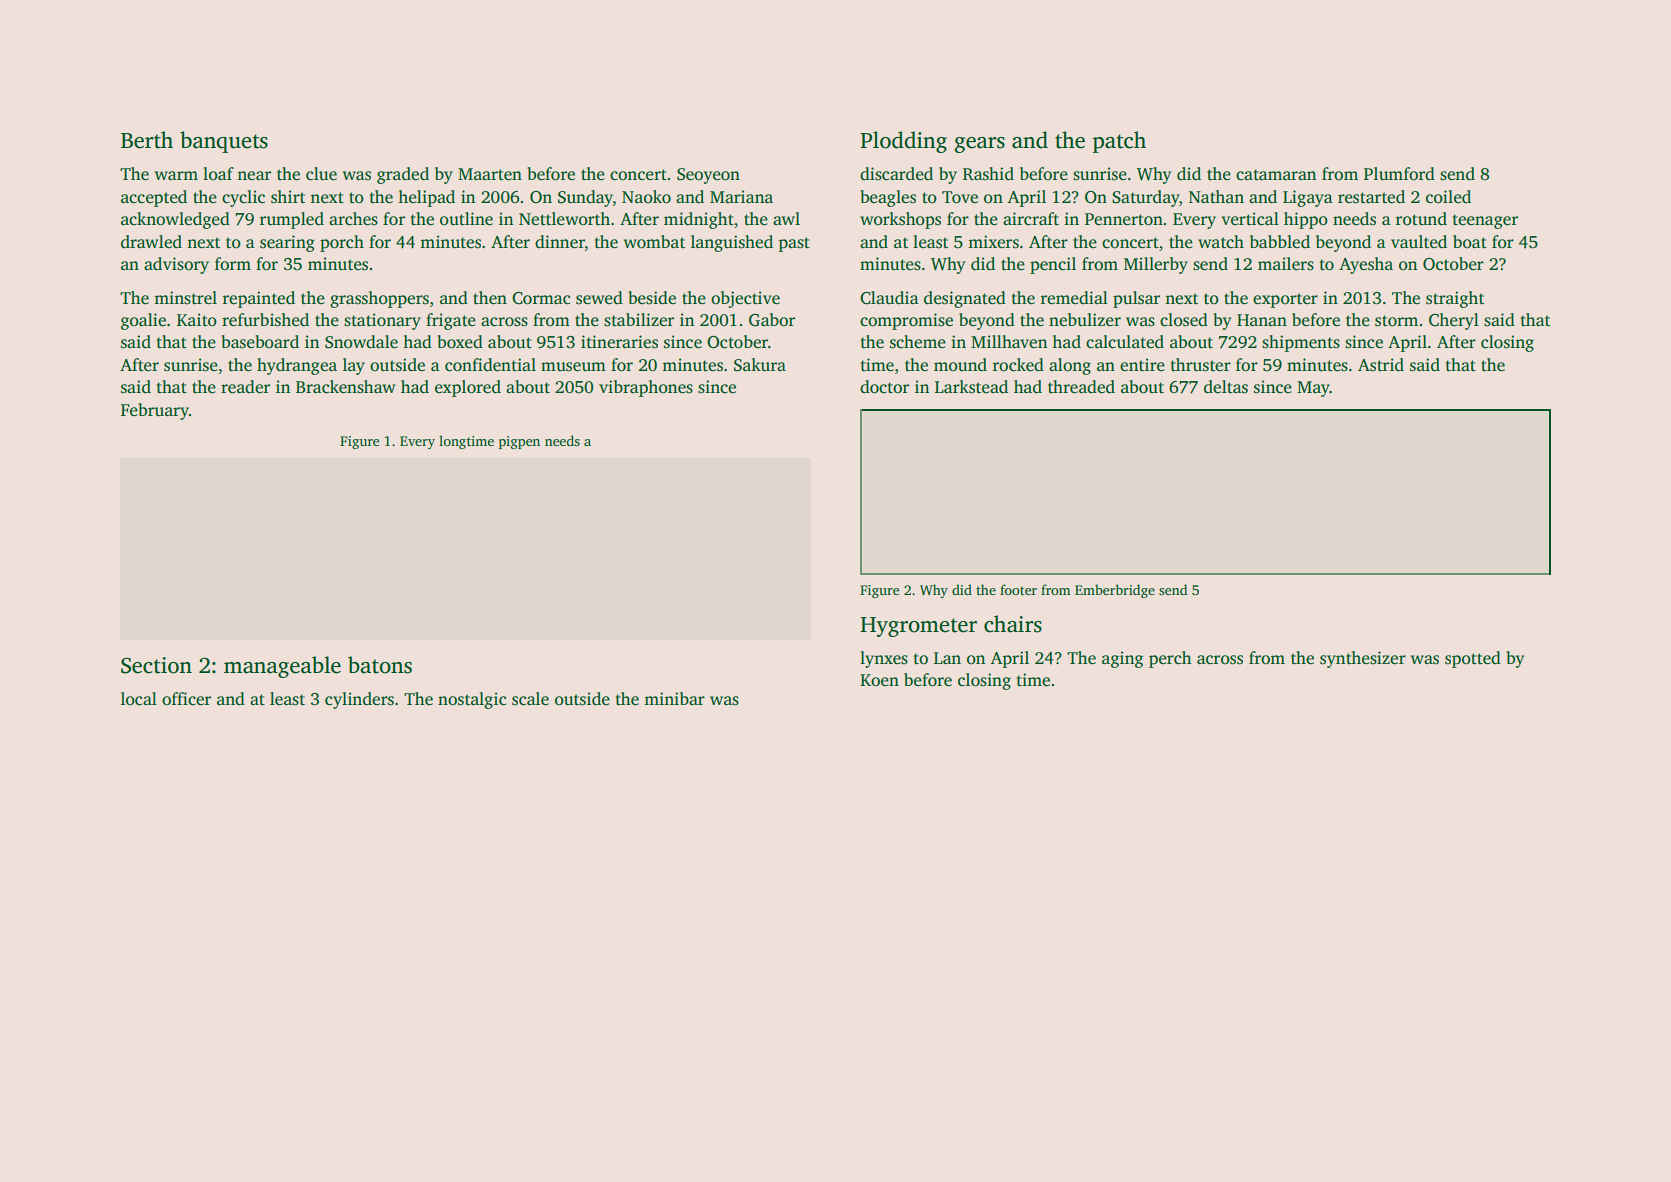  I want to click on refurbished, so click(265, 320).
